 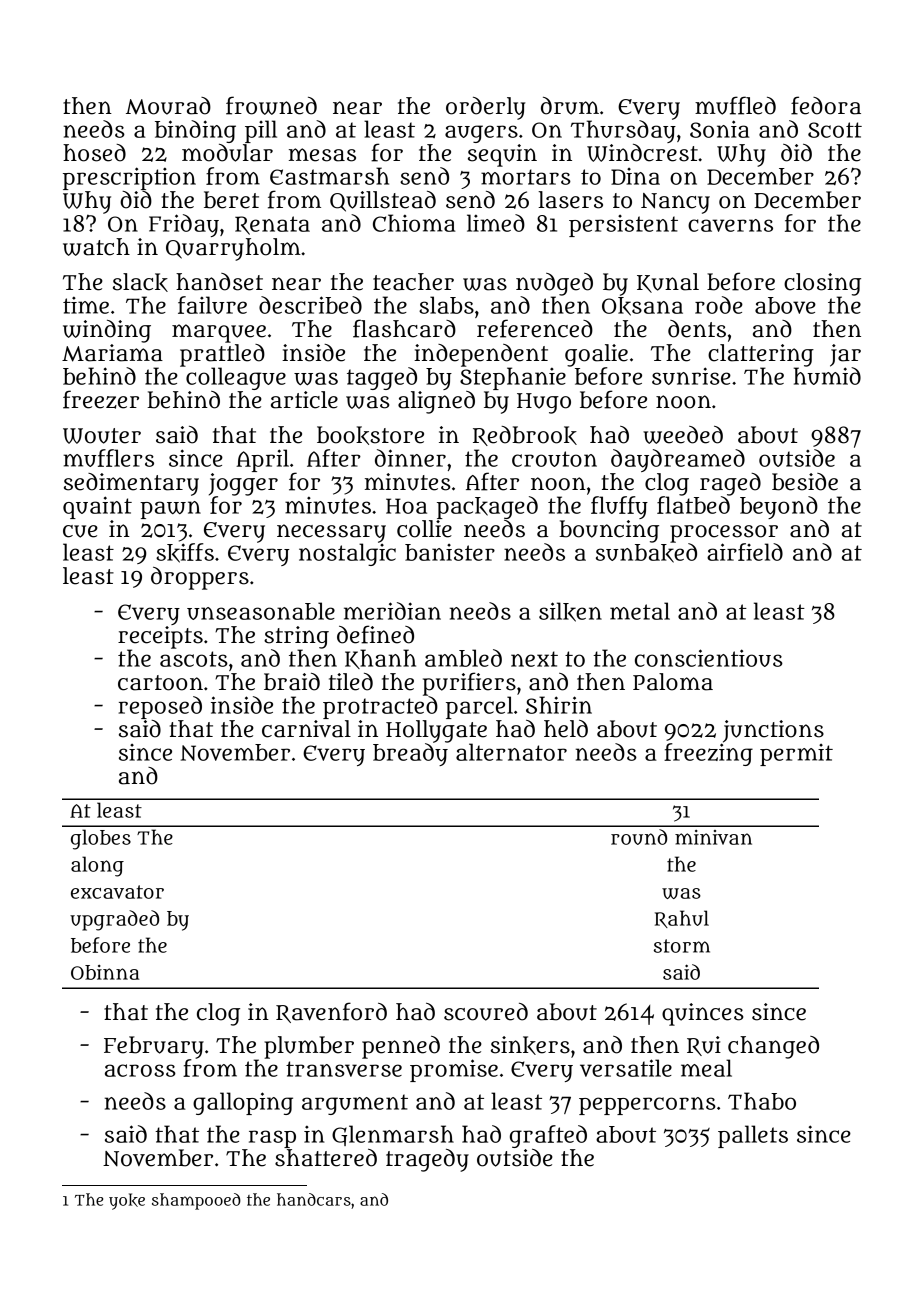 I want to click on bready, so click(x=410, y=754).
